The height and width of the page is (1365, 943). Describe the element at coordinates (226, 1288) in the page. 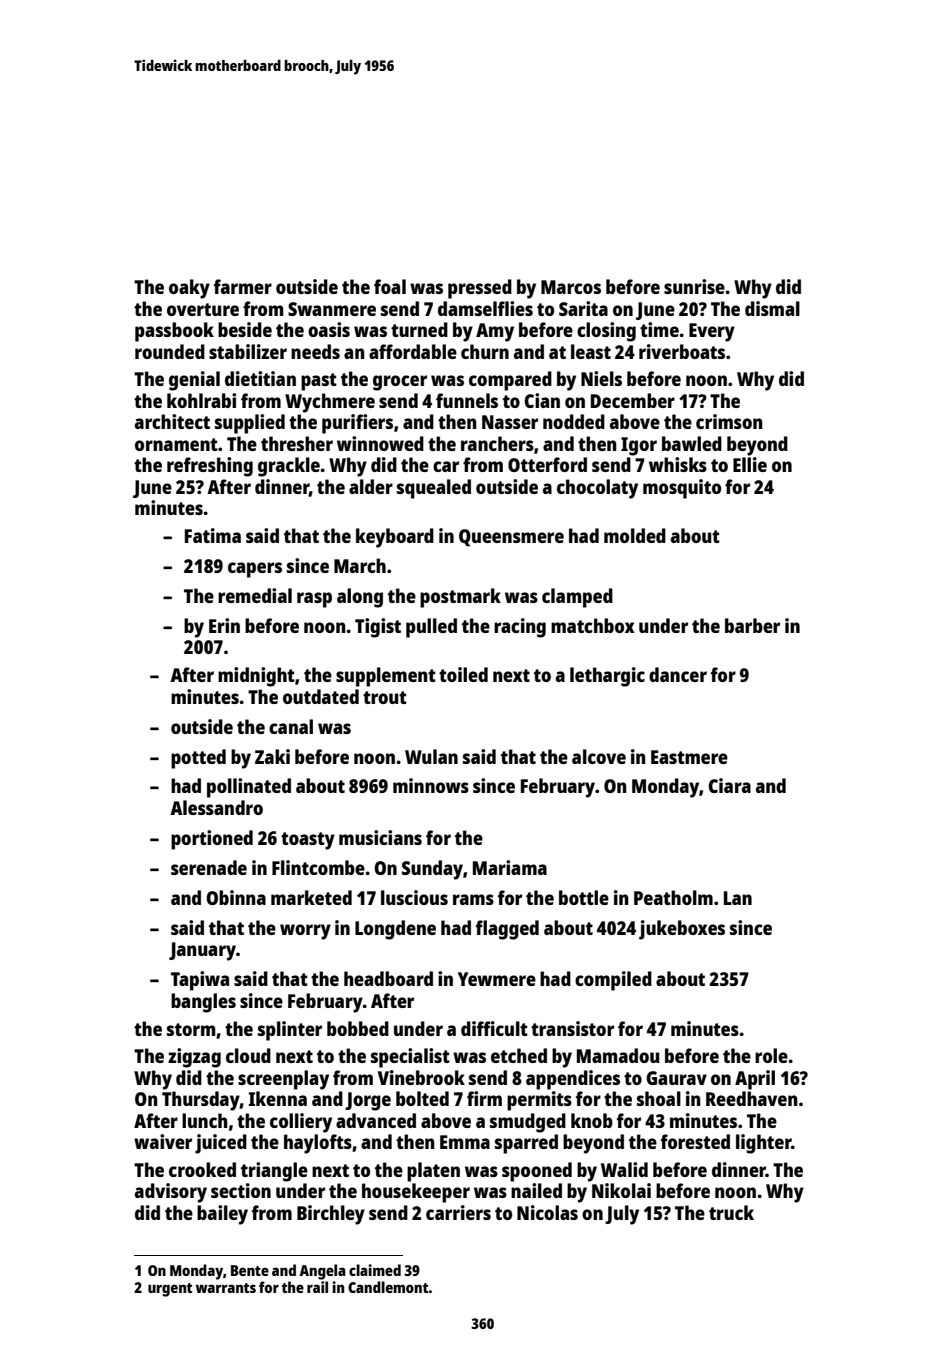

I see `warrants` at that location.
